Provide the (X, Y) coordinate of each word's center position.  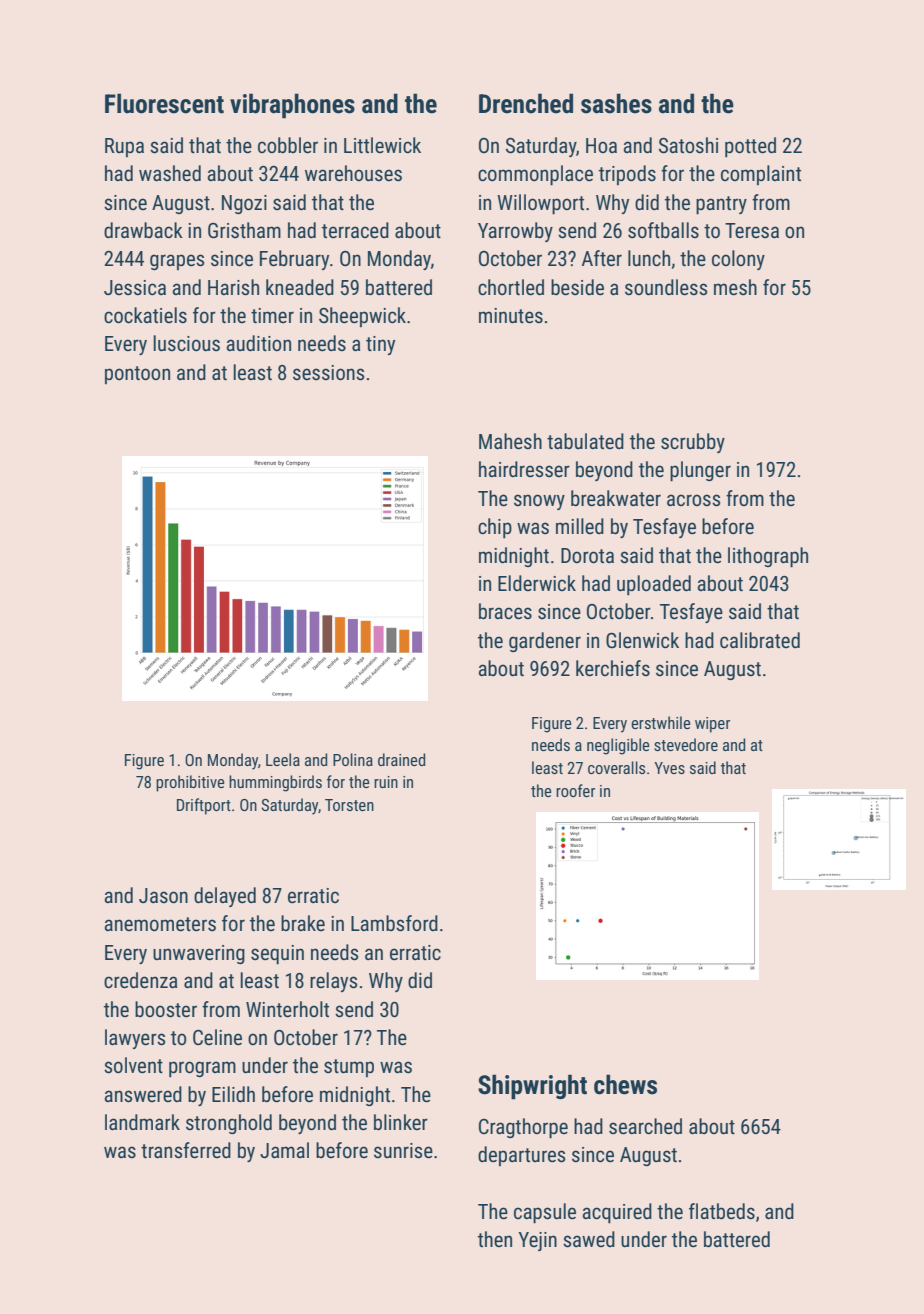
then (495, 1239)
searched (645, 1126)
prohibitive (190, 783)
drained (401, 759)
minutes (511, 316)
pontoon (137, 375)
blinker (401, 1122)
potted (750, 147)
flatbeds (722, 1211)
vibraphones (292, 106)
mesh (735, 287)
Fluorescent (164, 103)
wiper (712, 725)
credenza (140, 980)
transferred (186, 1150)
